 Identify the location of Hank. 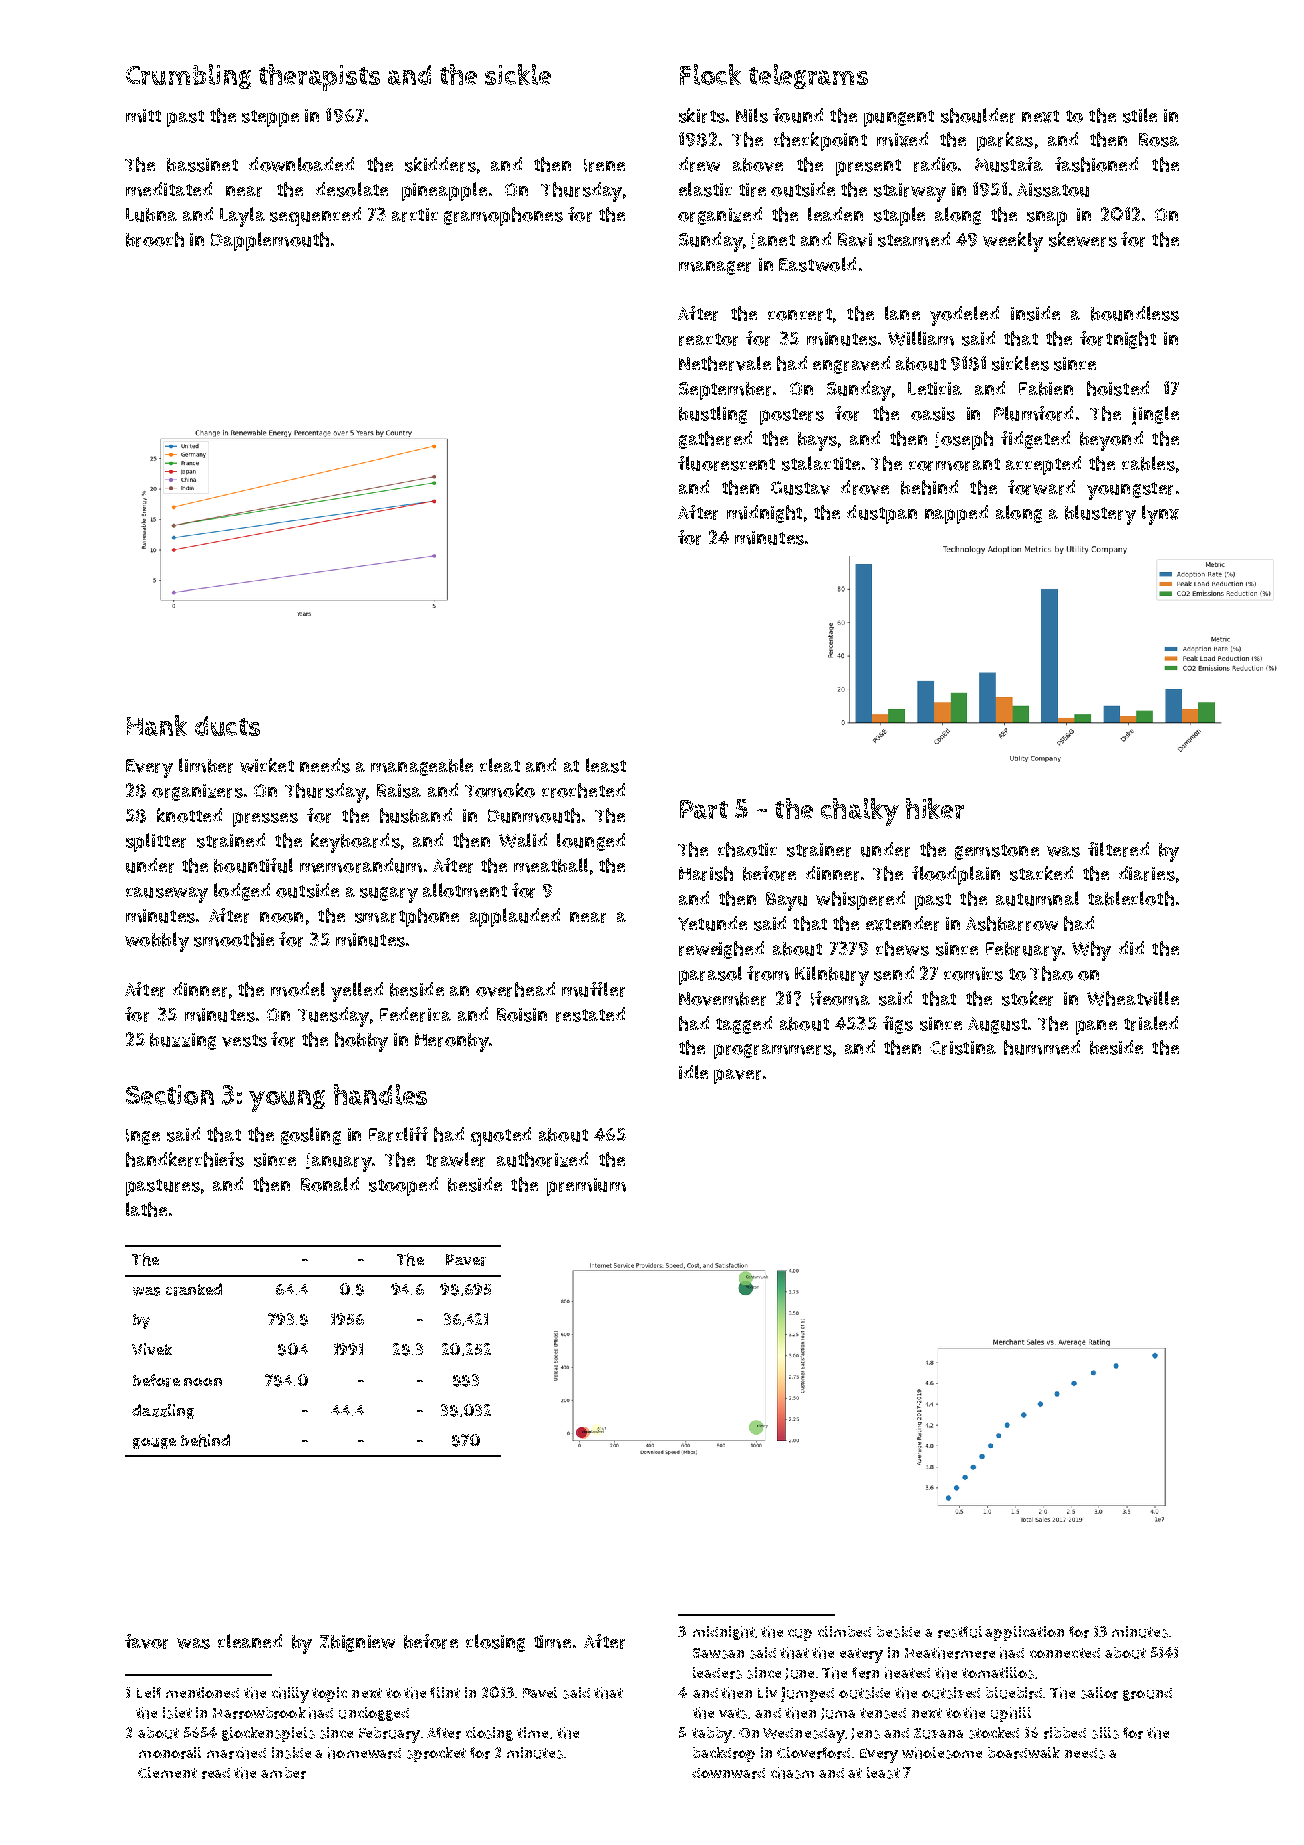
(157, 725).
